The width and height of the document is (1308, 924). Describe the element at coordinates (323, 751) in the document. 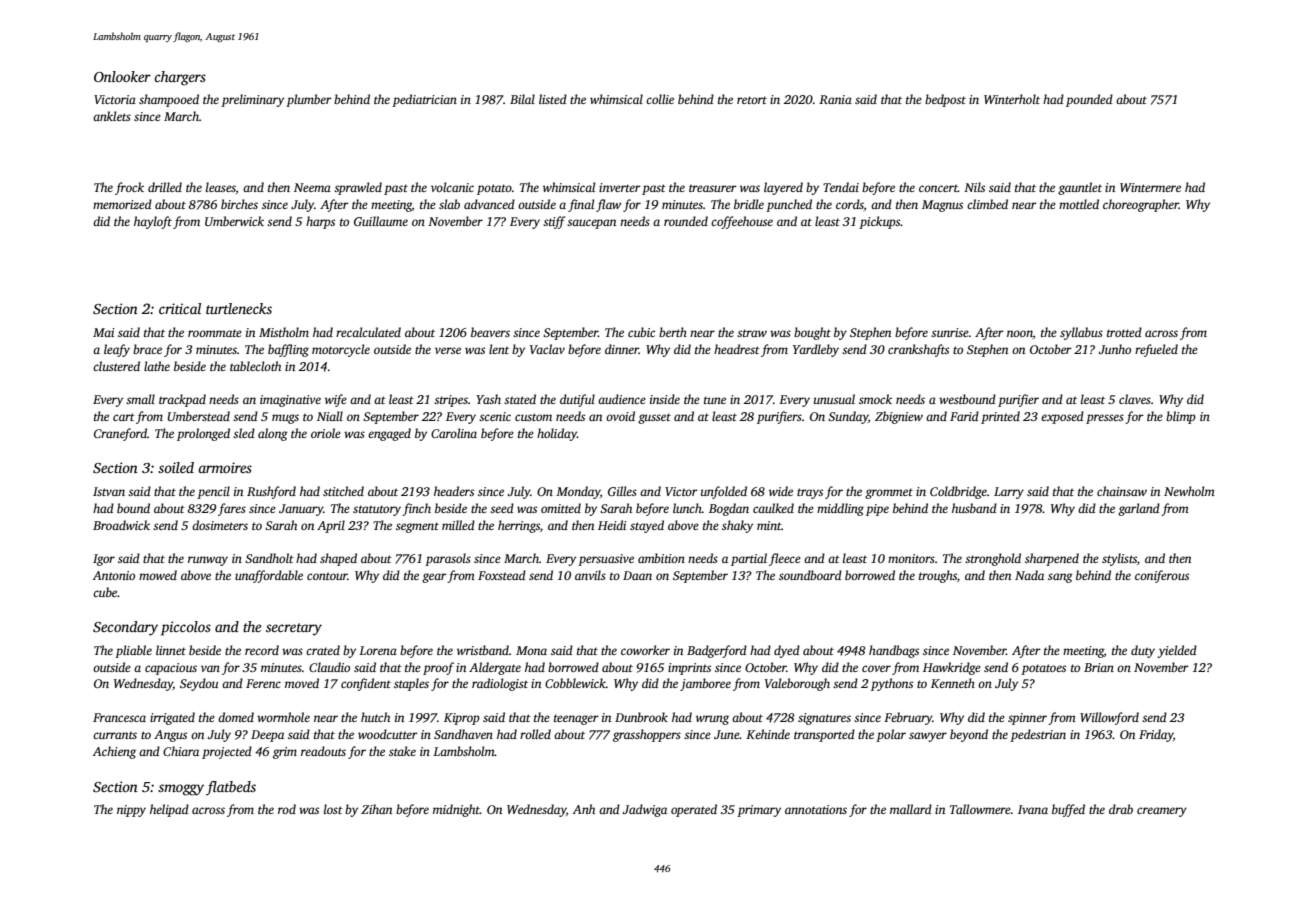

I see `readouts` at that location.
